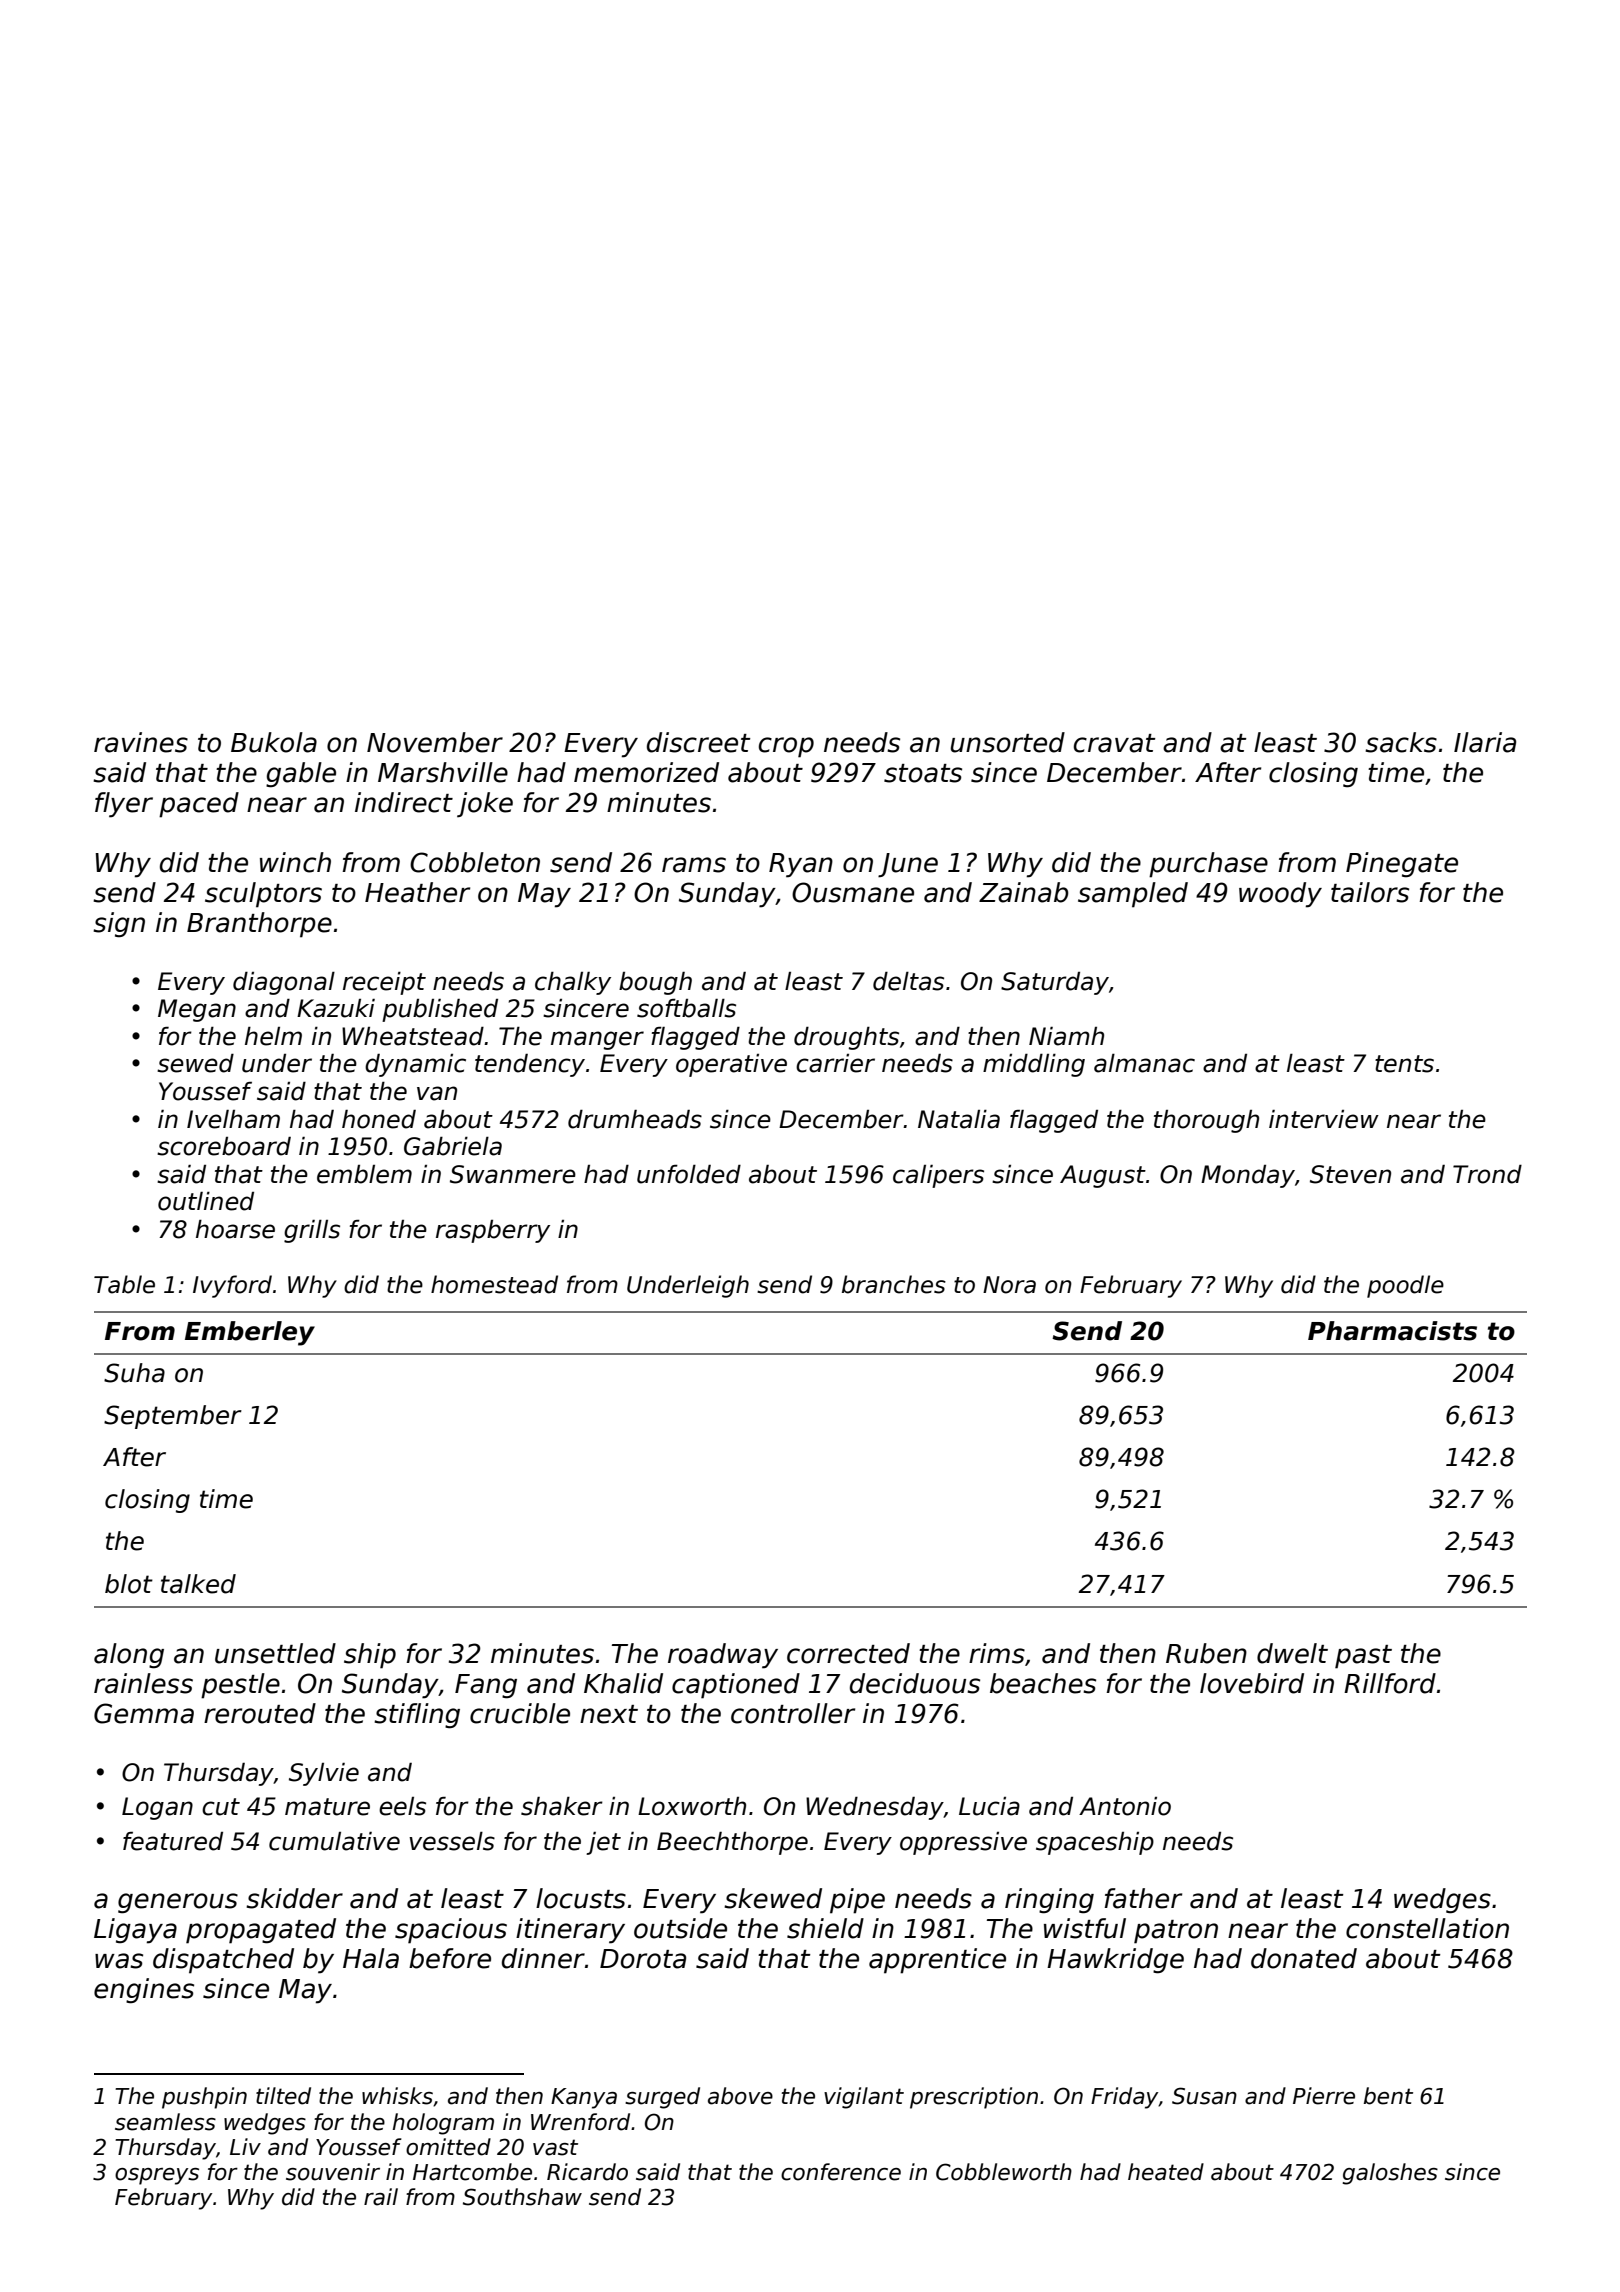  Describe the element at coordinates (1404, 1064) in the screenshot. I see `tents` at that location.
